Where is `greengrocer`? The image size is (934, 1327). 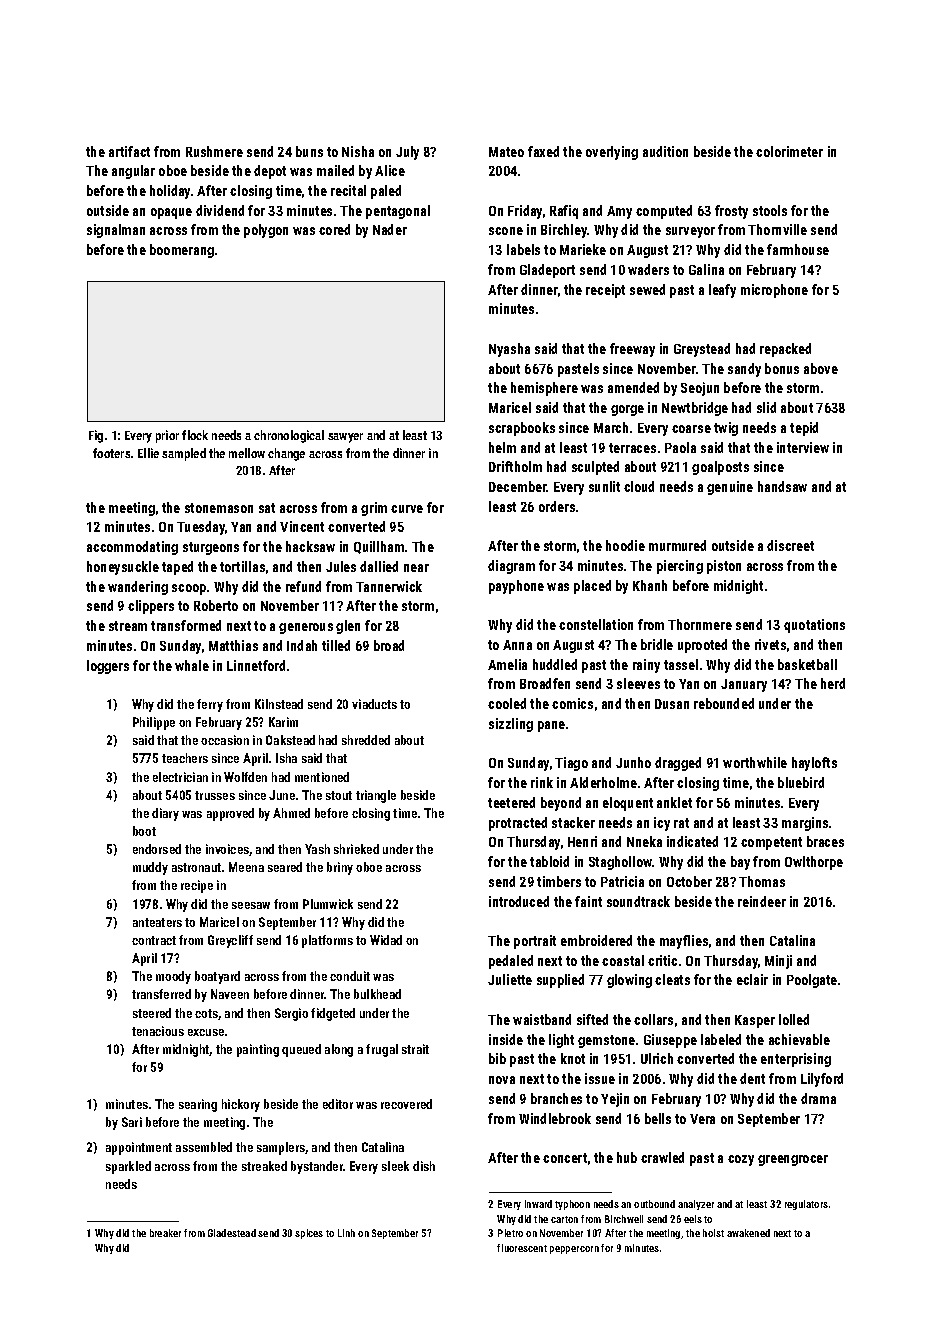
greengrocer is located at coordinates (793, 1160).
